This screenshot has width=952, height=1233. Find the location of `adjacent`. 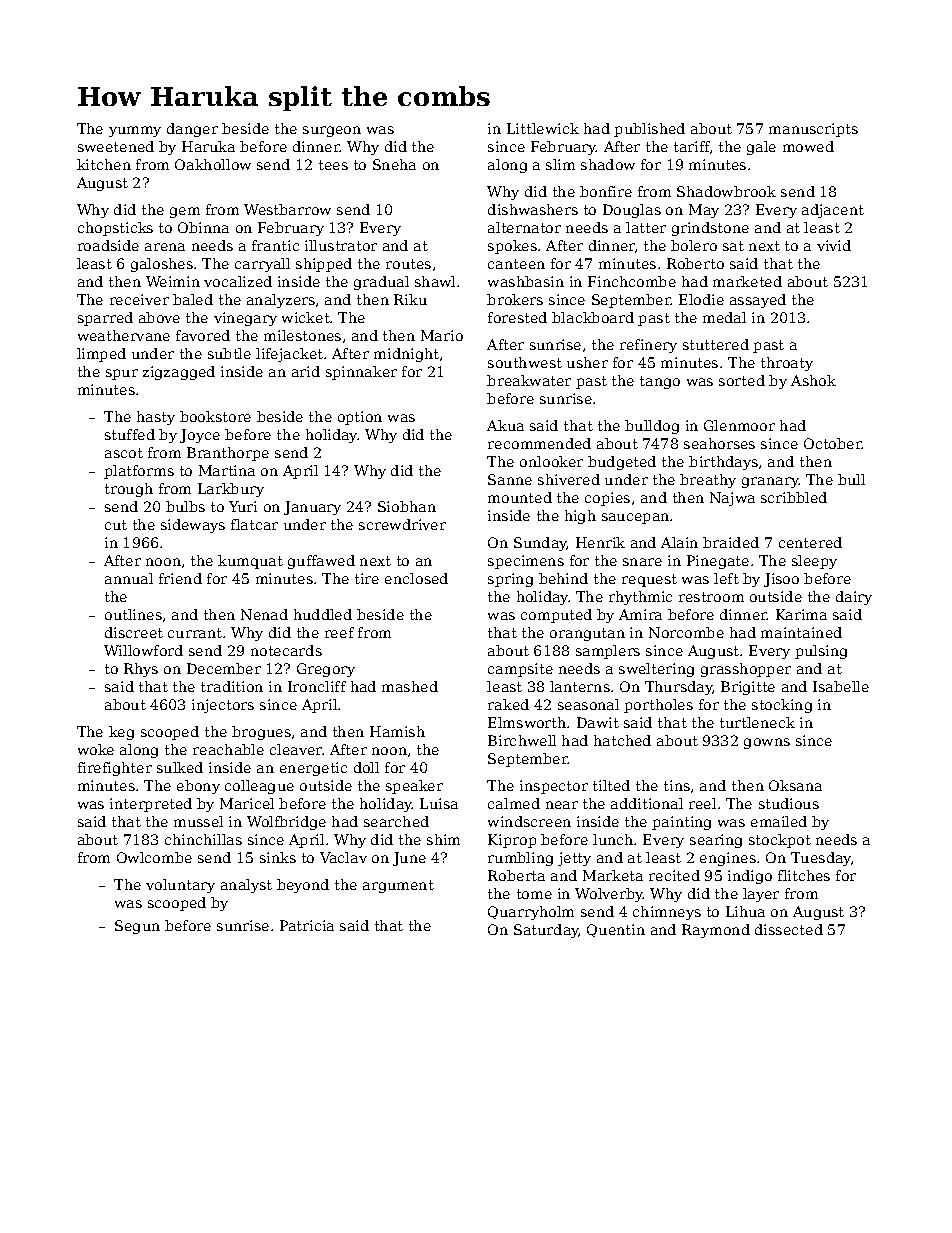

adjacent is located at coordinates (833, 211).
